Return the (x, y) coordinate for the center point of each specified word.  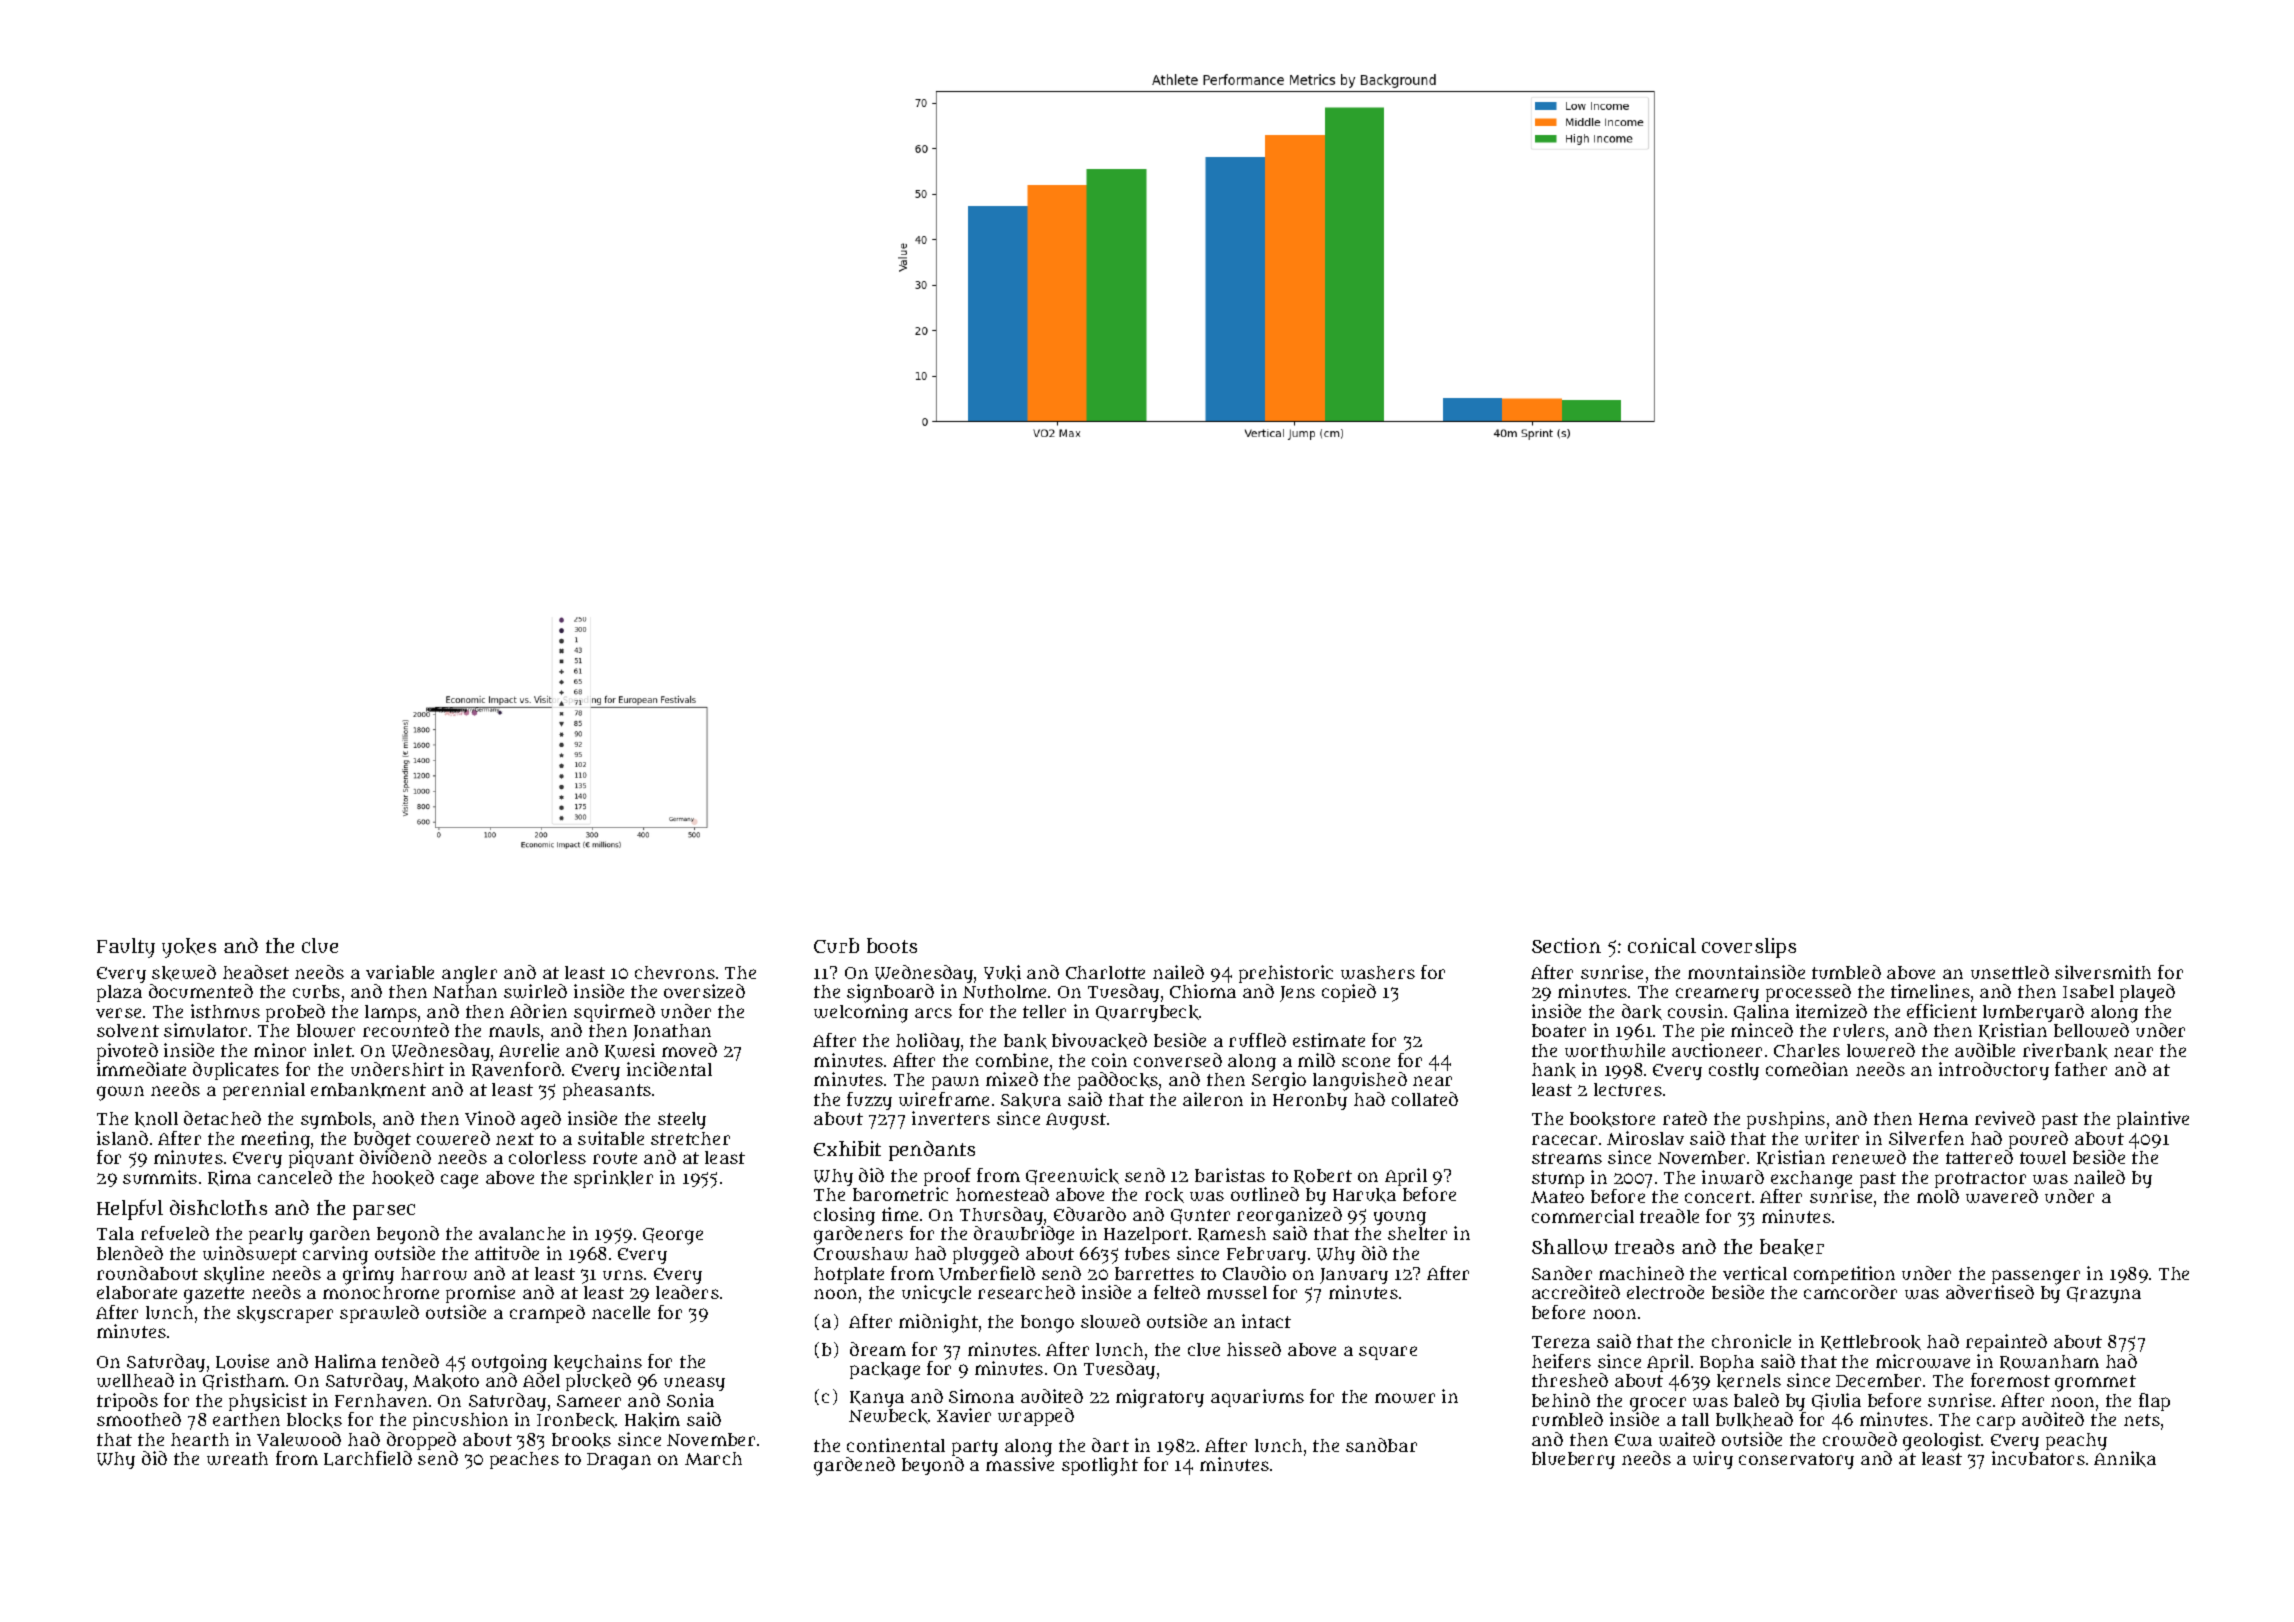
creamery (1717, 995)
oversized (704, 991)
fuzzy (869, 1101)
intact (1266, 1321)
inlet (333, 1050)
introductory (1994, 1071)
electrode (1665, 1292)
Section (1566, 945)
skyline (234, 1275)
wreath (237, 1458)
